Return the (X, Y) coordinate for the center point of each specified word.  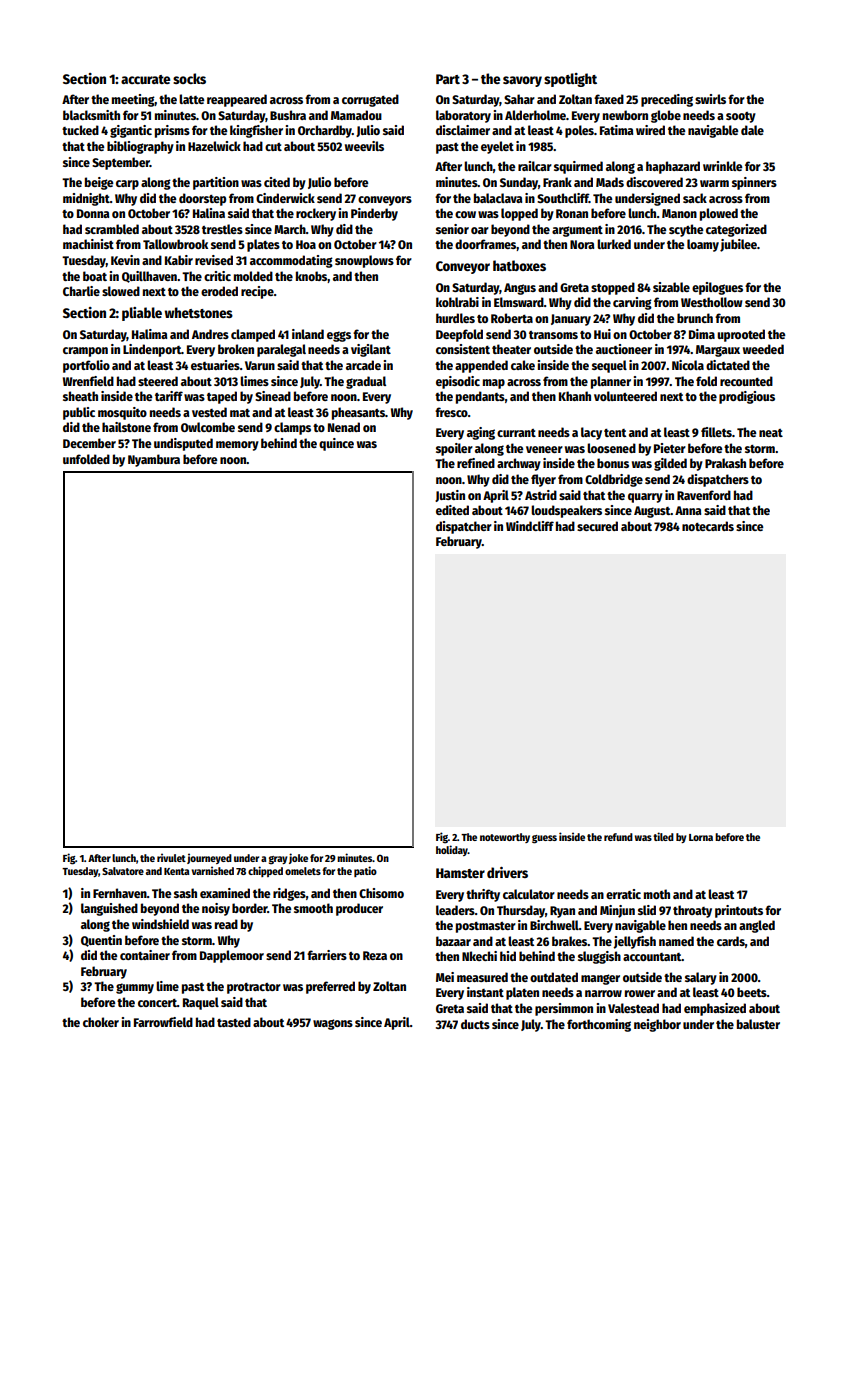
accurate (145, 79)
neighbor (657, 1025)
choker (101, 1022)
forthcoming (599, 1025)
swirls (710, 99)
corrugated (370, 100)
